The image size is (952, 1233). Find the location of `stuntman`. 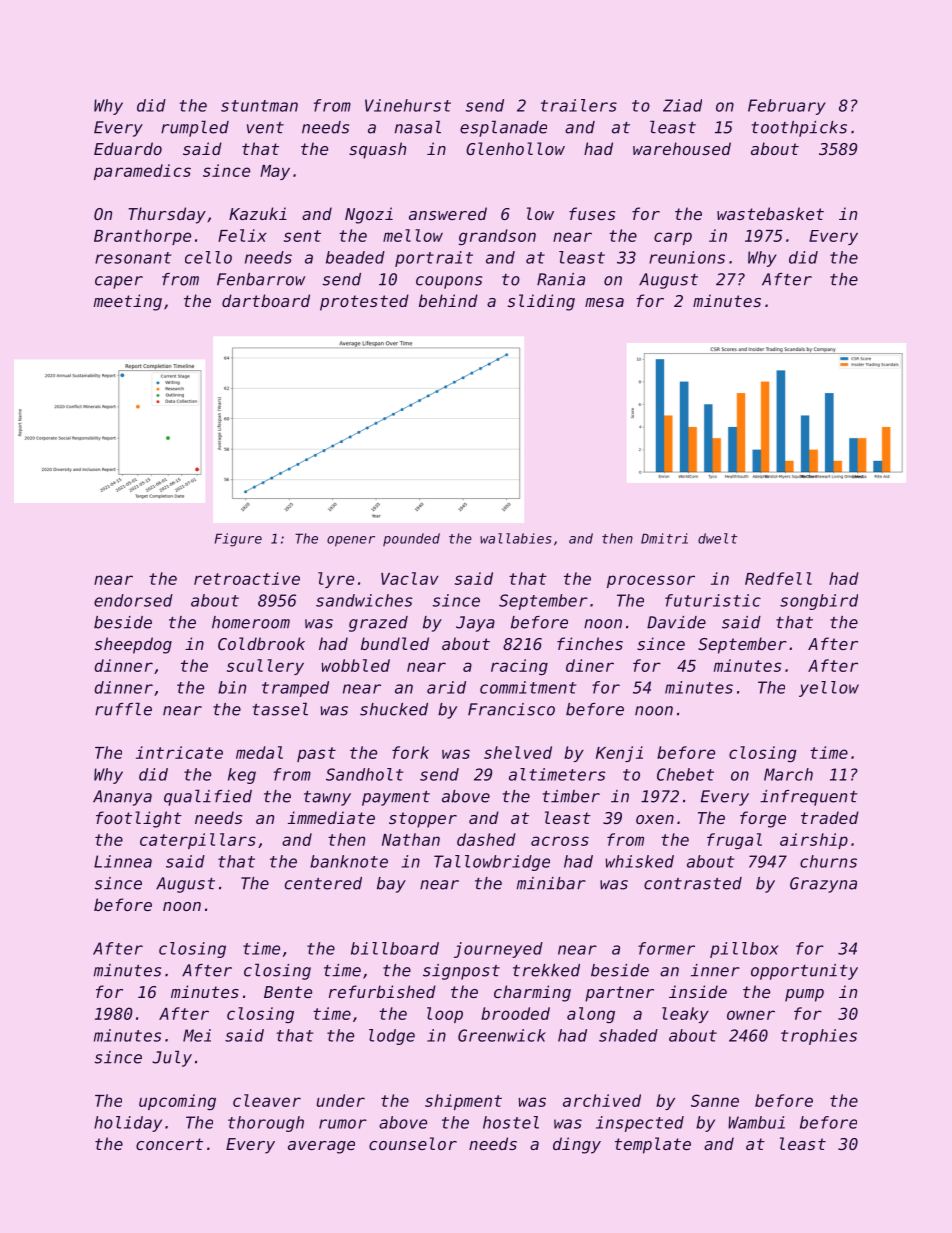

stuntman is located at coordinates (259, 106).
